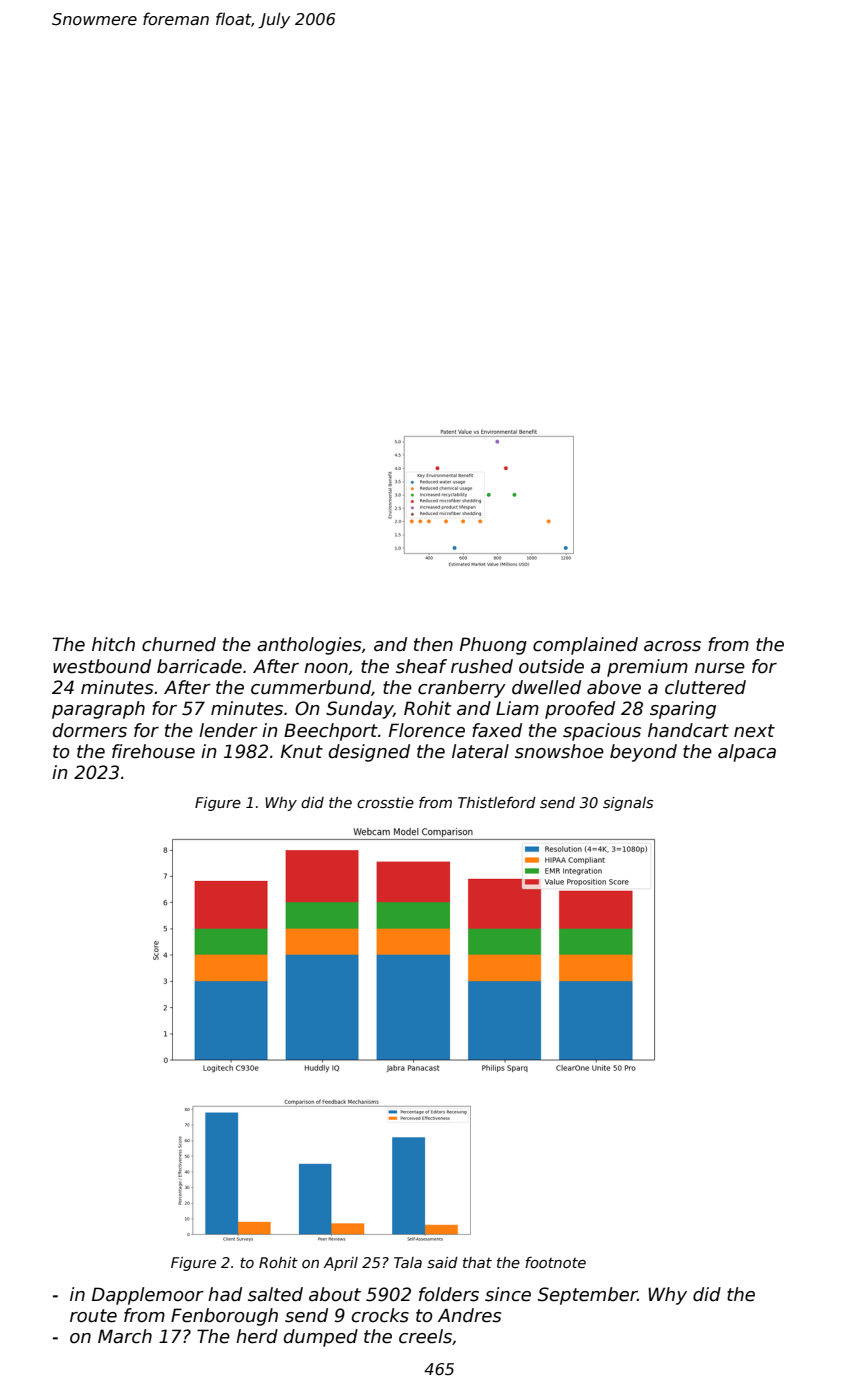  I want to click on had, so click(225, 1294).
